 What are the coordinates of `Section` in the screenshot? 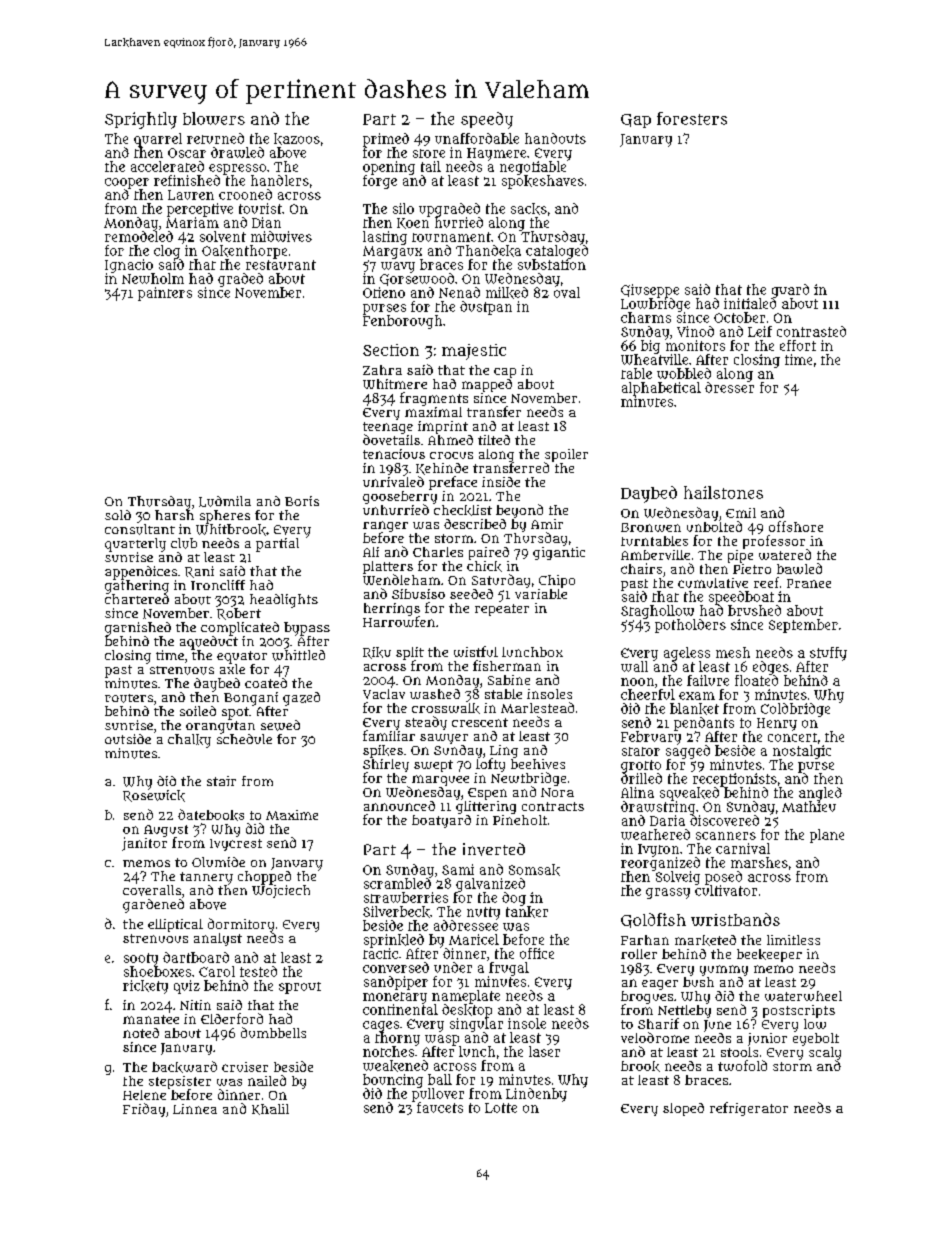 It's located at (391, 350).
